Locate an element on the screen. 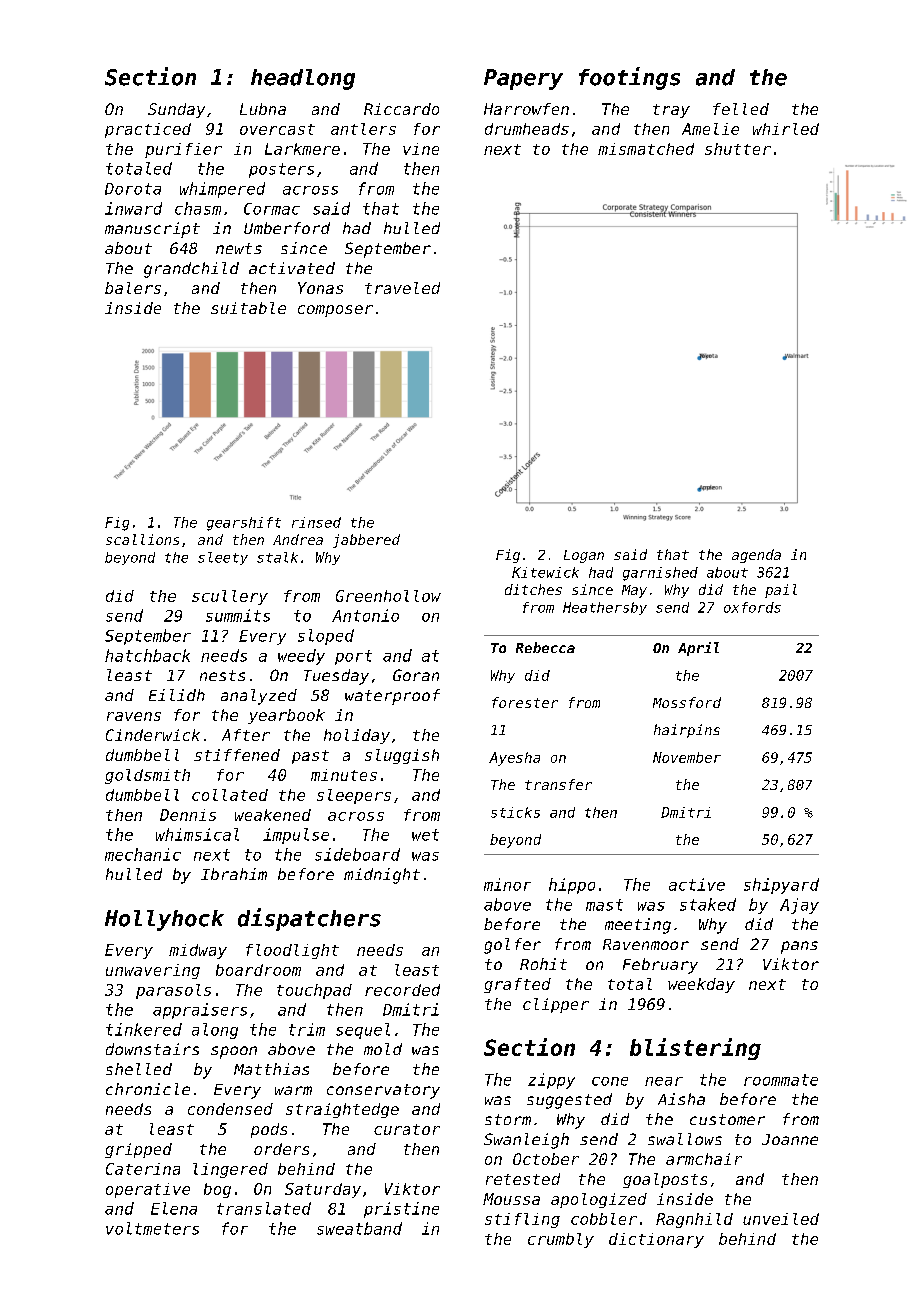 Image resolution: width=924 pixels, height=1308 pixels. sweatband is located at coordinates (359, 1228).
